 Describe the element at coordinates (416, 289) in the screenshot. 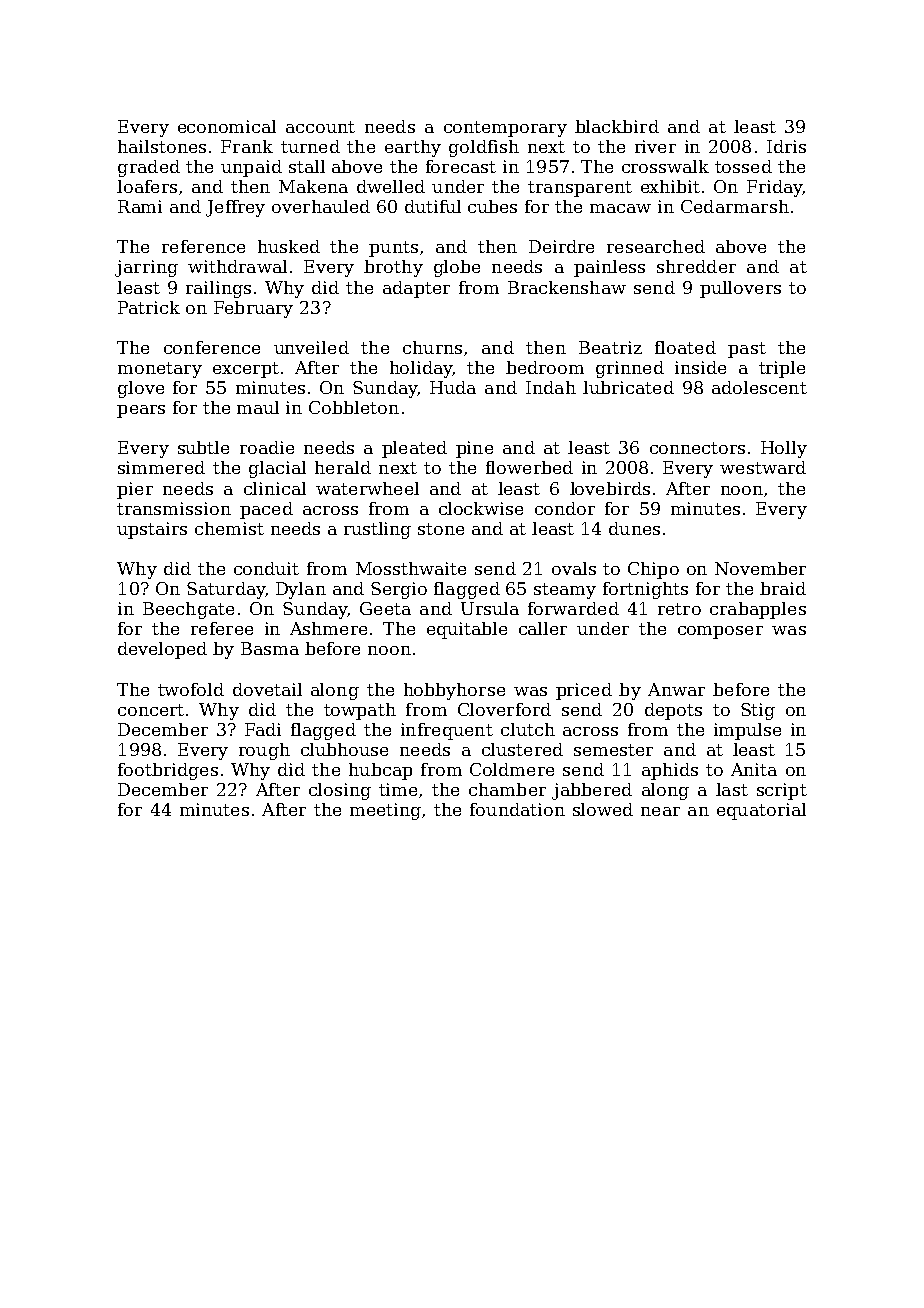

I see `adapter` at that location.
